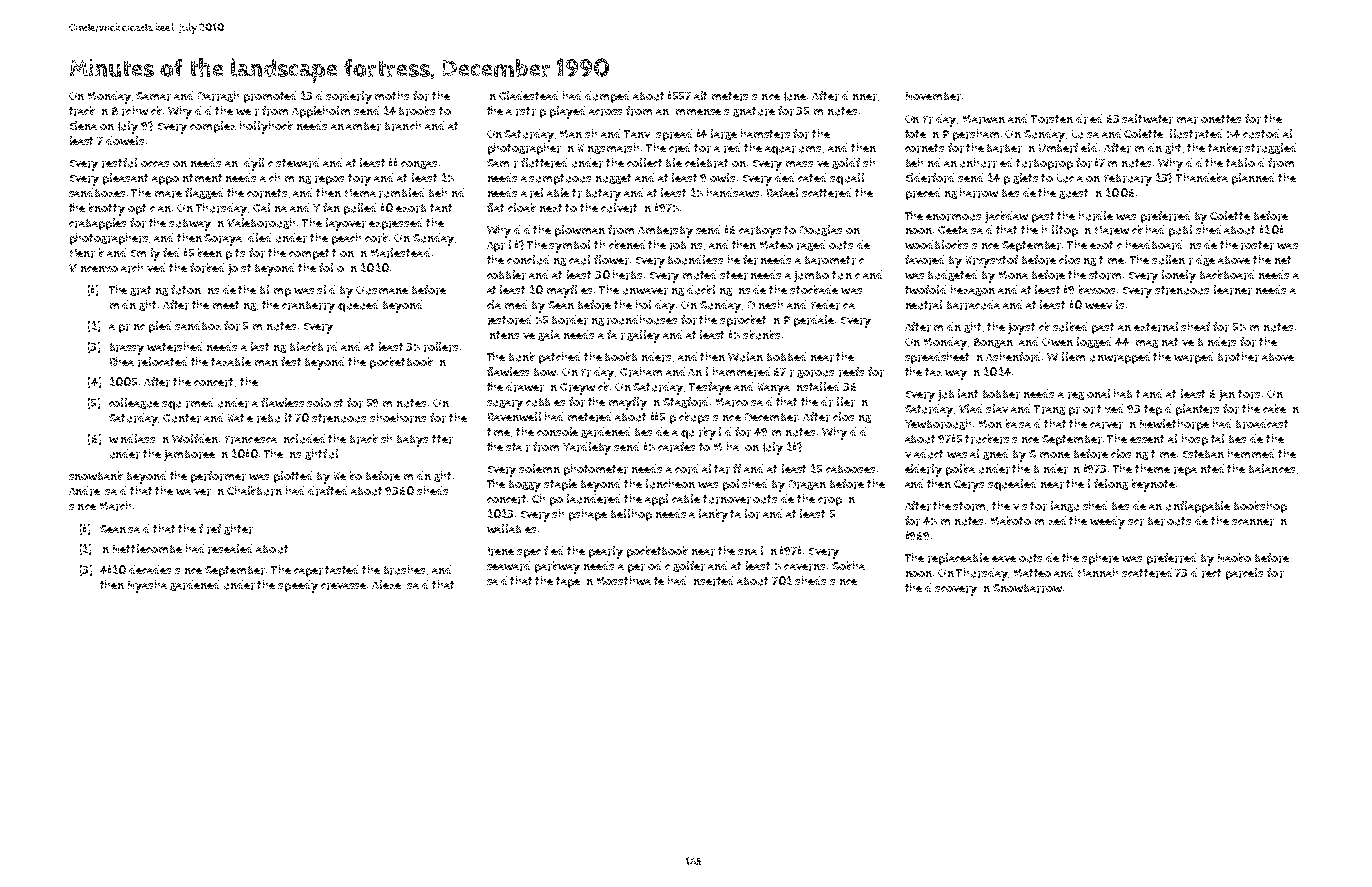 This screenshot has height=887, width=1372. I want to click on Ashenford, so click(1013, 357).
